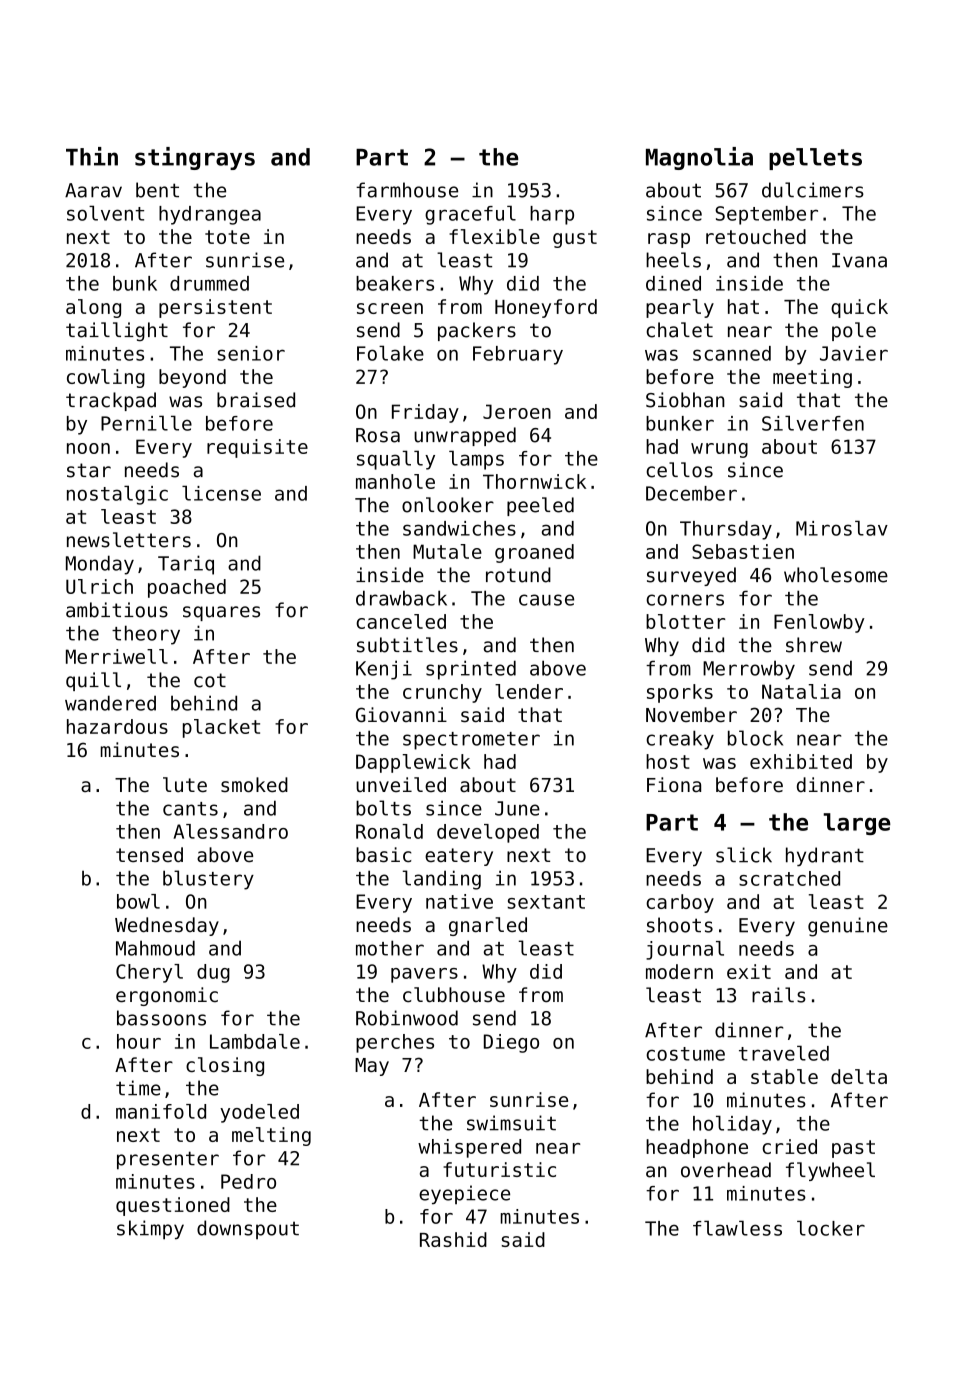 This screenshot has width=958, height=1388. Describe the element at coordinates (390, 353) in the screenshot. I see `Folake` at that location.
